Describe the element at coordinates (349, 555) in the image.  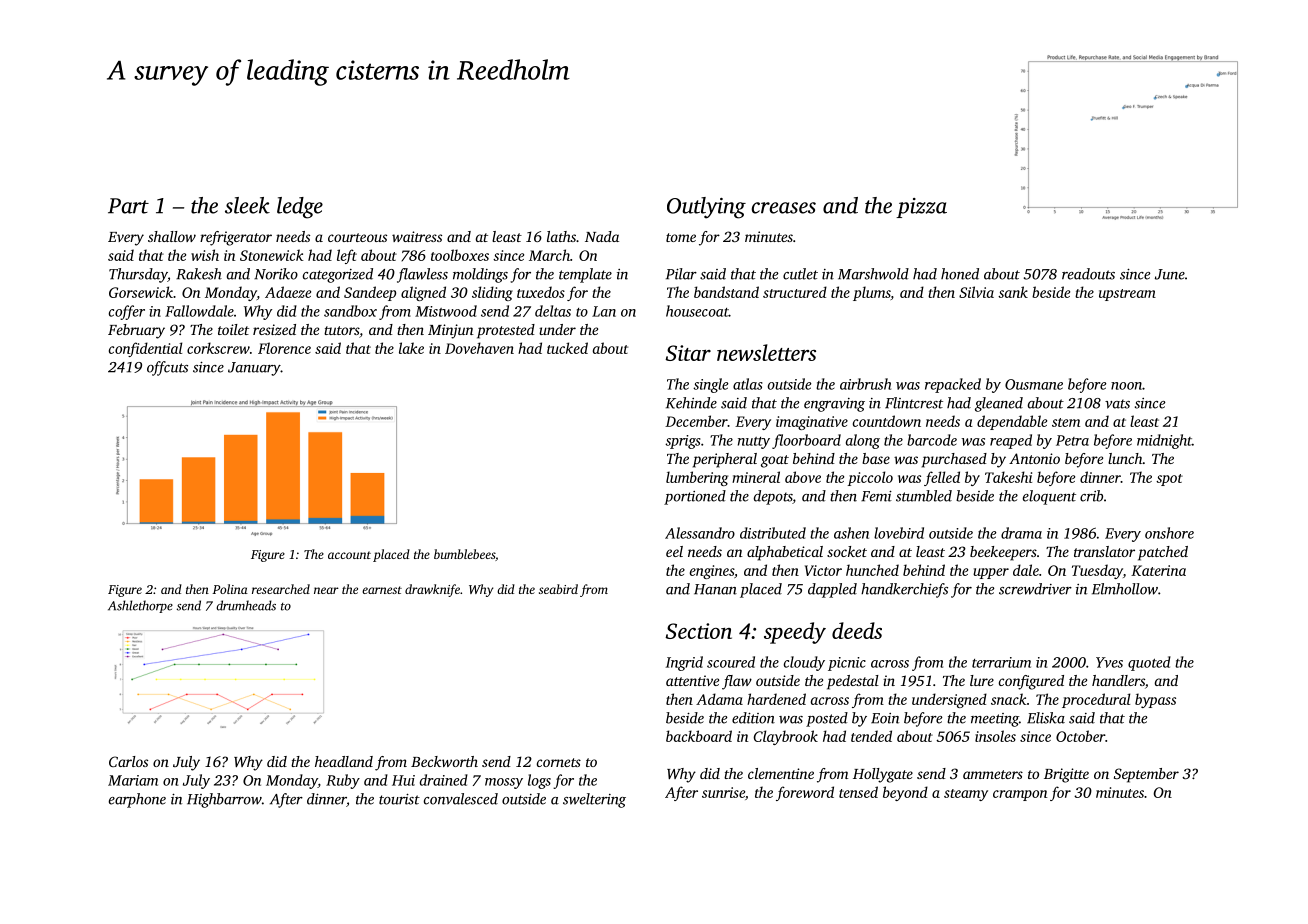
I see `account` at that location.
